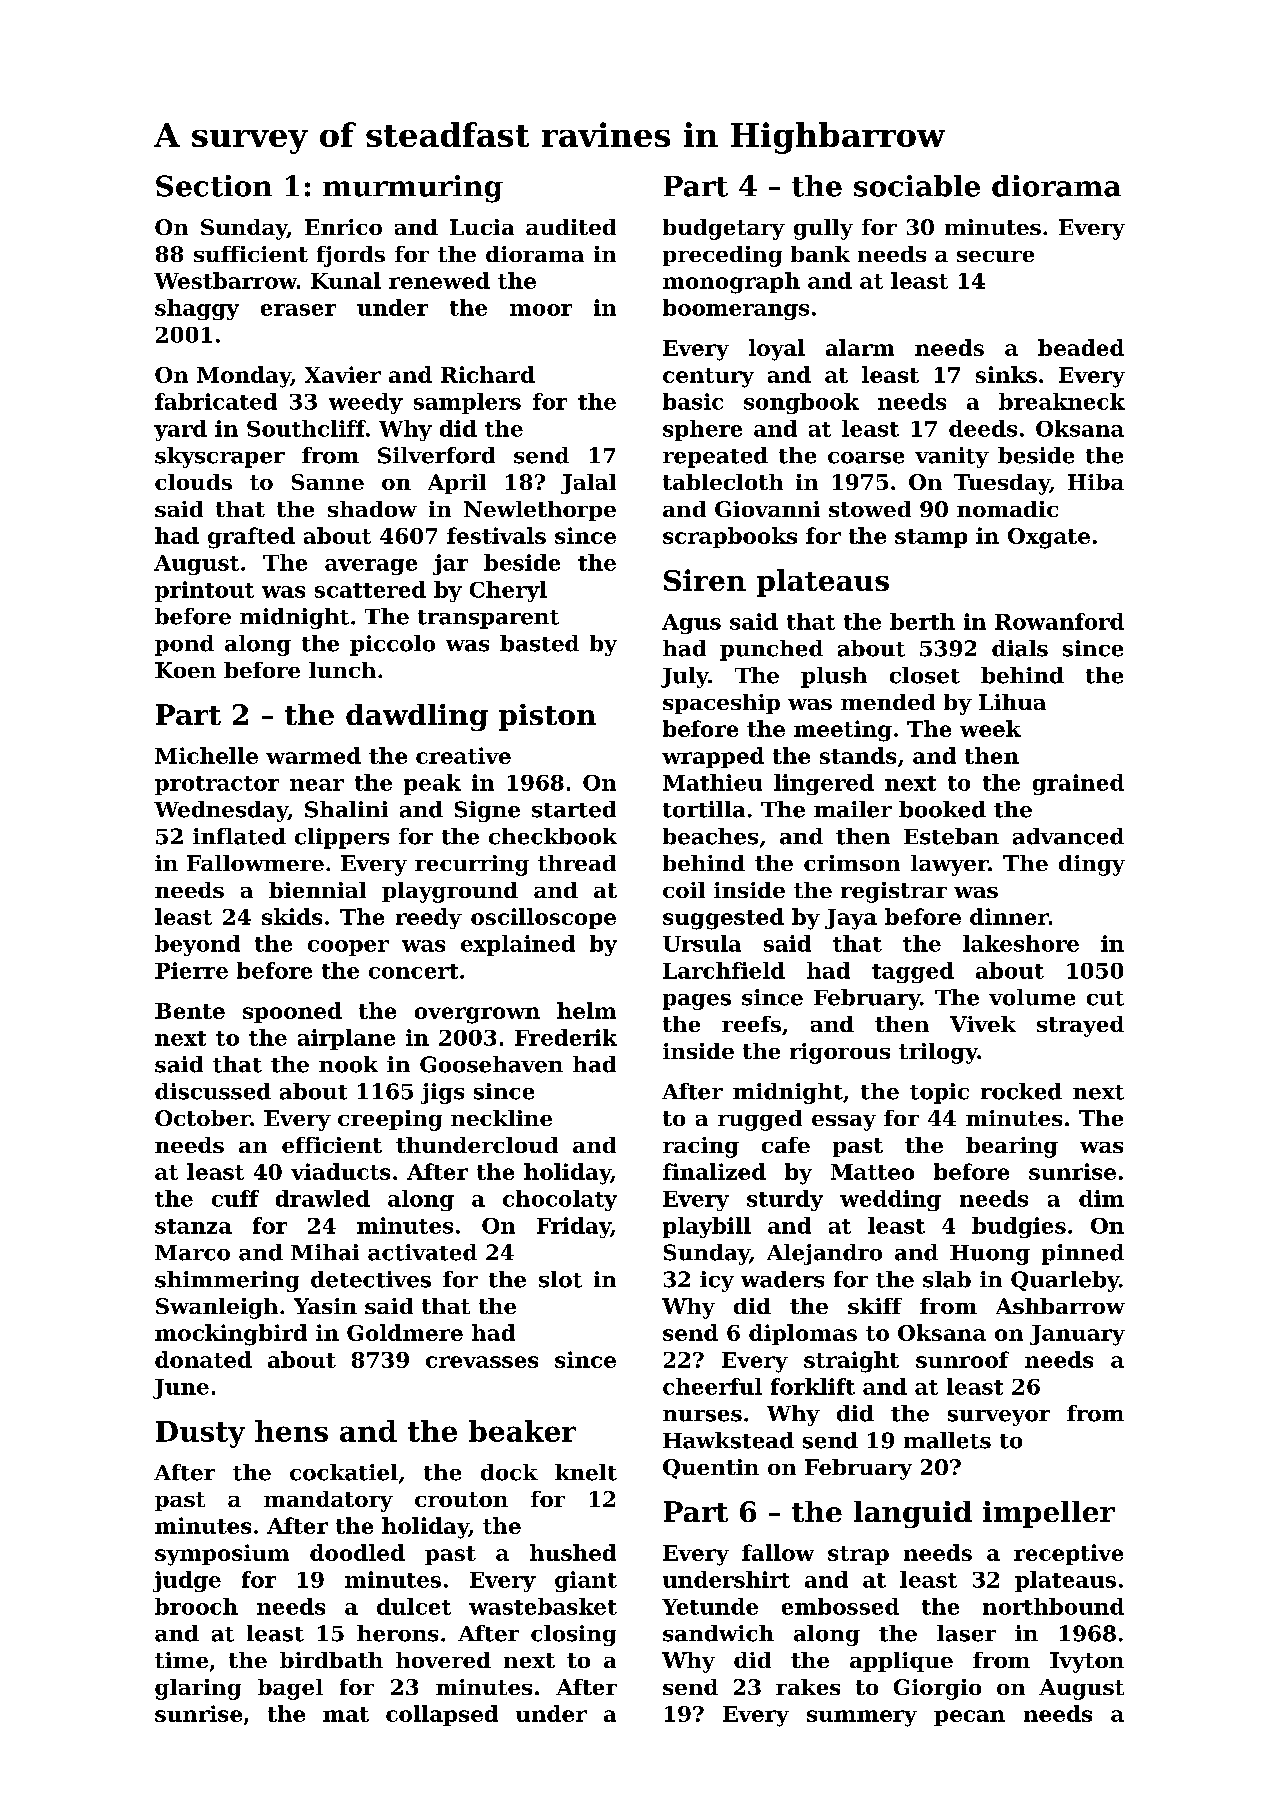  I want to click on pecan, so click(969, 1718).
